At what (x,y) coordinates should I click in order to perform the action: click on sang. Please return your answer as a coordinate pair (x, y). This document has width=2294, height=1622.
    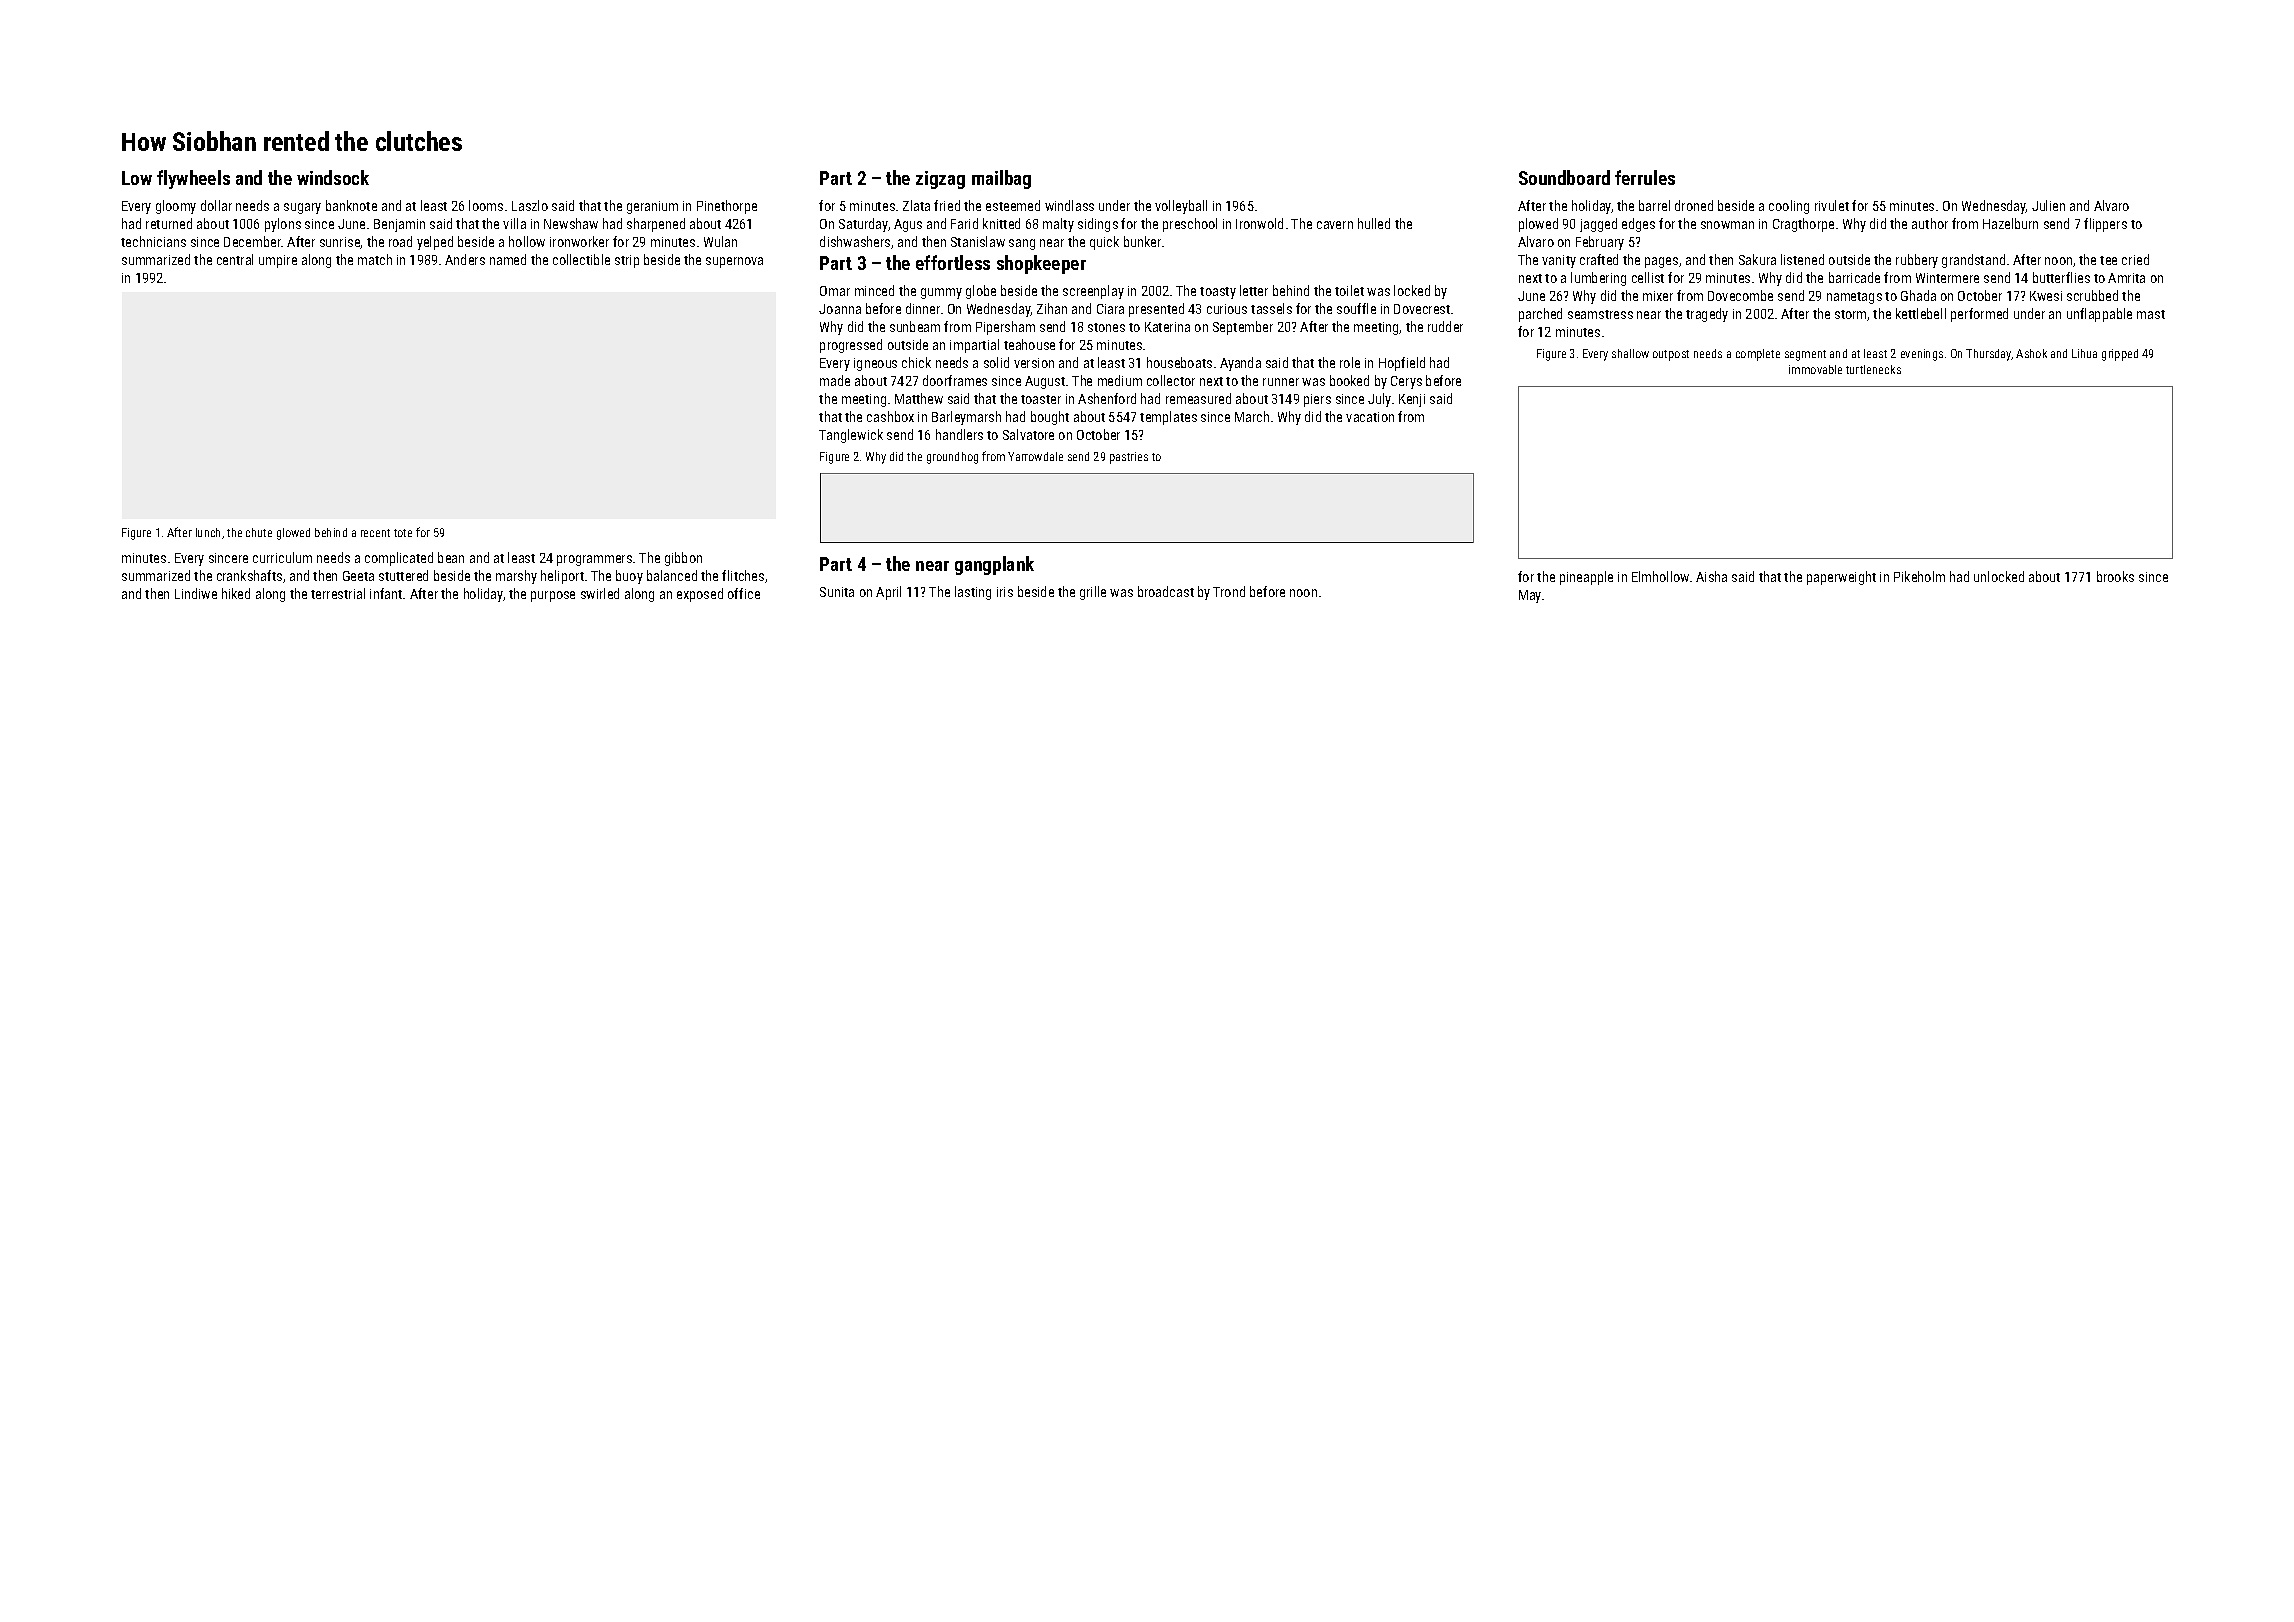
    Looking at the image, I should click on (1022, 244).
